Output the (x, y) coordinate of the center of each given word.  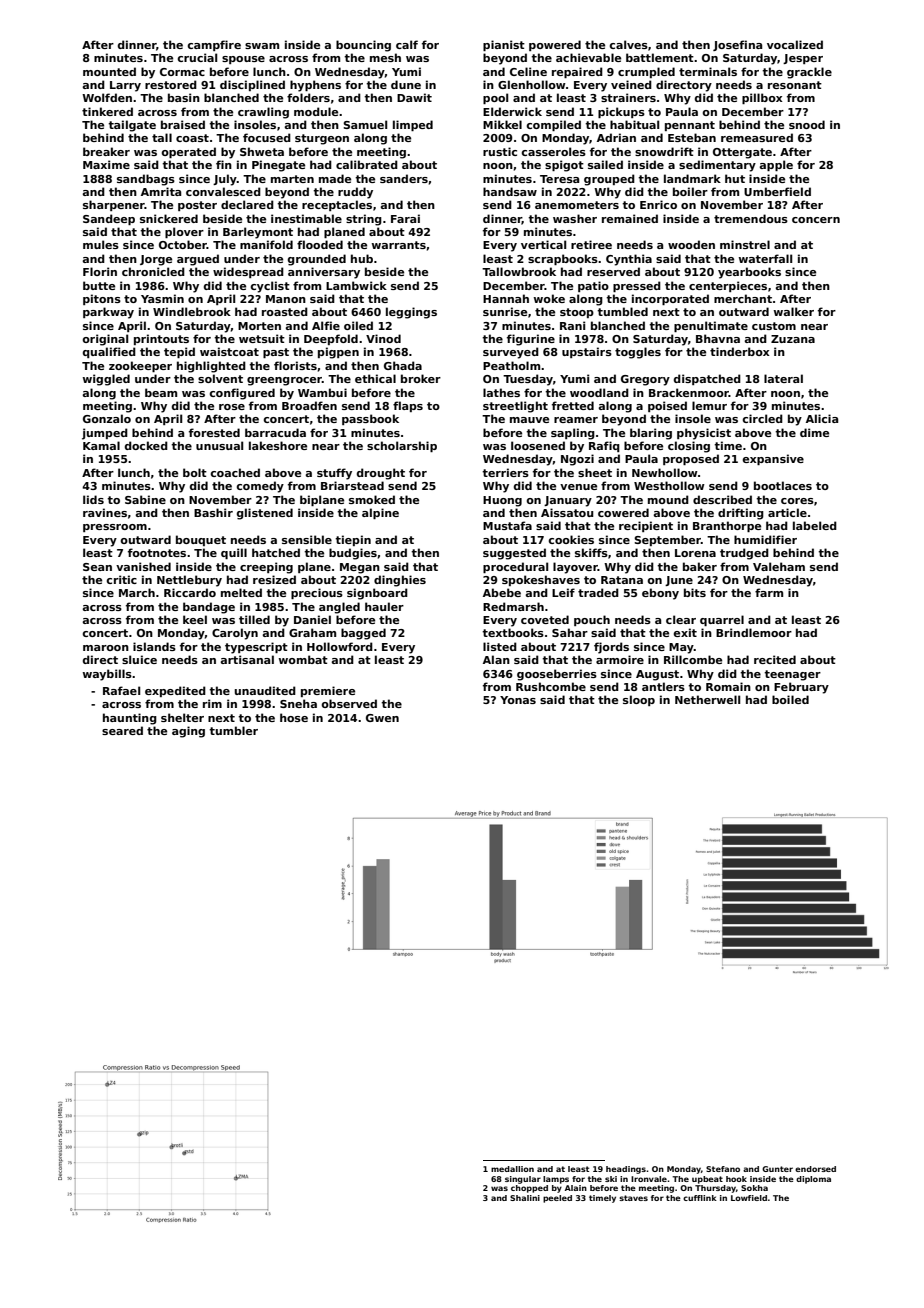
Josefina (737, 45)
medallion (512, 1169)
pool (495, 98)
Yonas (518, 700)
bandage (209, 608)
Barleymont (258, 233)
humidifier (765, 539)
